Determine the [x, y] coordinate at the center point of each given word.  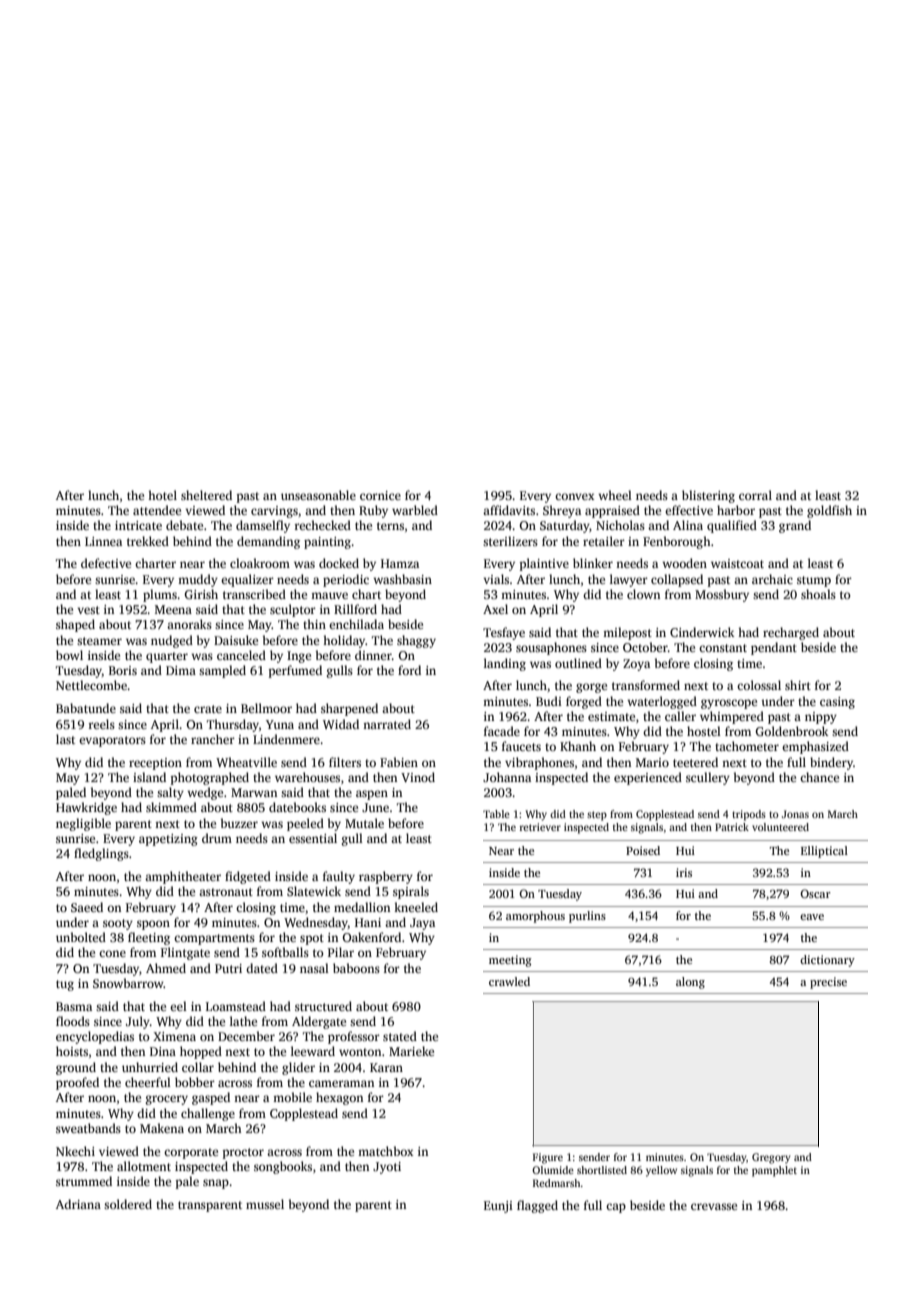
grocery [167, 1100]
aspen [372, 795]
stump [814, 581]
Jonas [795, 814]
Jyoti [387, 1168]
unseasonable [318, 495]
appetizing [168, 840]
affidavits [509, 510]
